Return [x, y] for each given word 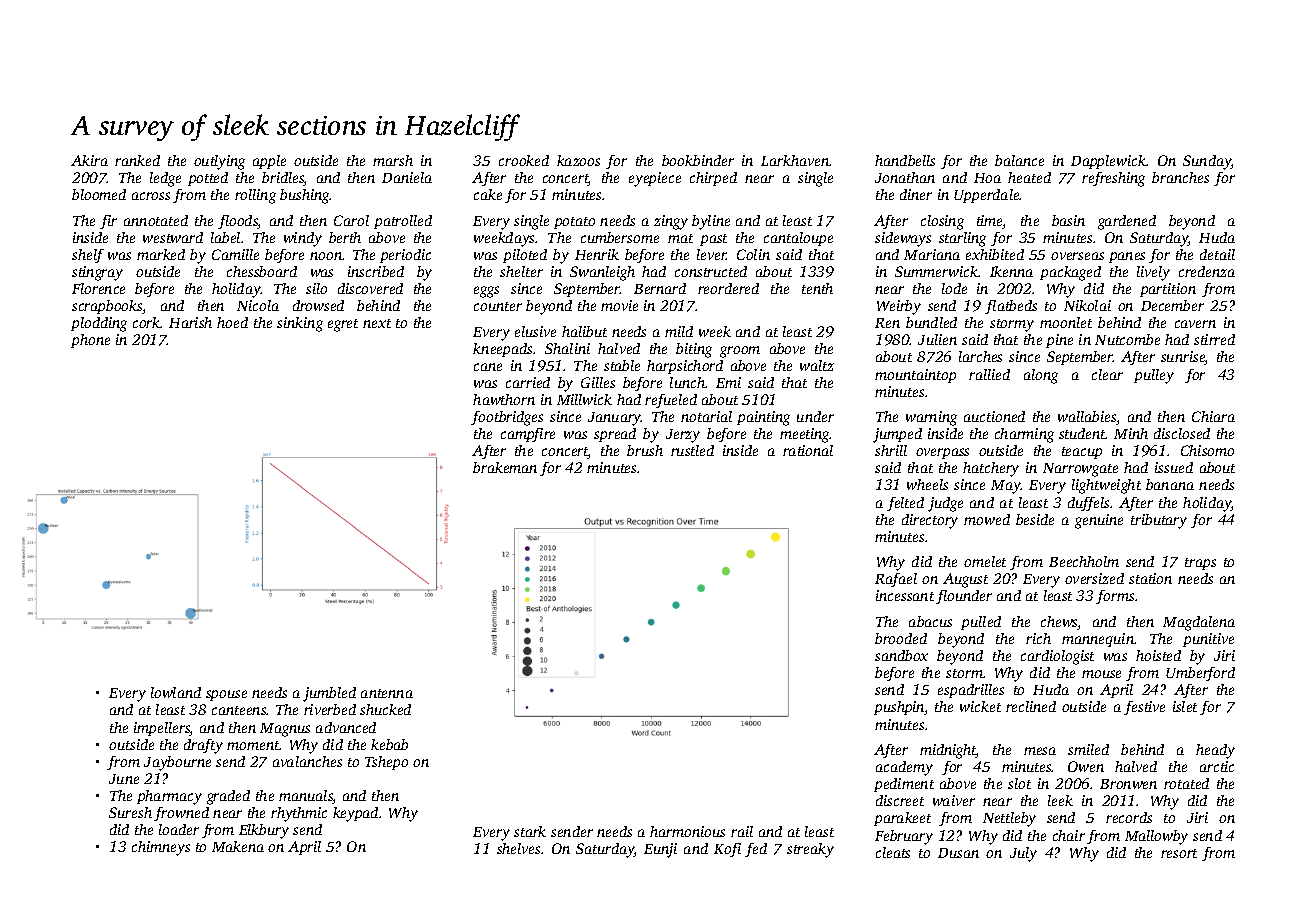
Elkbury [264, 831]
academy [904, 768]
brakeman [505, 467]
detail [1217, 254]
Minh [1131, 433]
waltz [817, 365]
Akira [89, 160]
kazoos [578, 160]
